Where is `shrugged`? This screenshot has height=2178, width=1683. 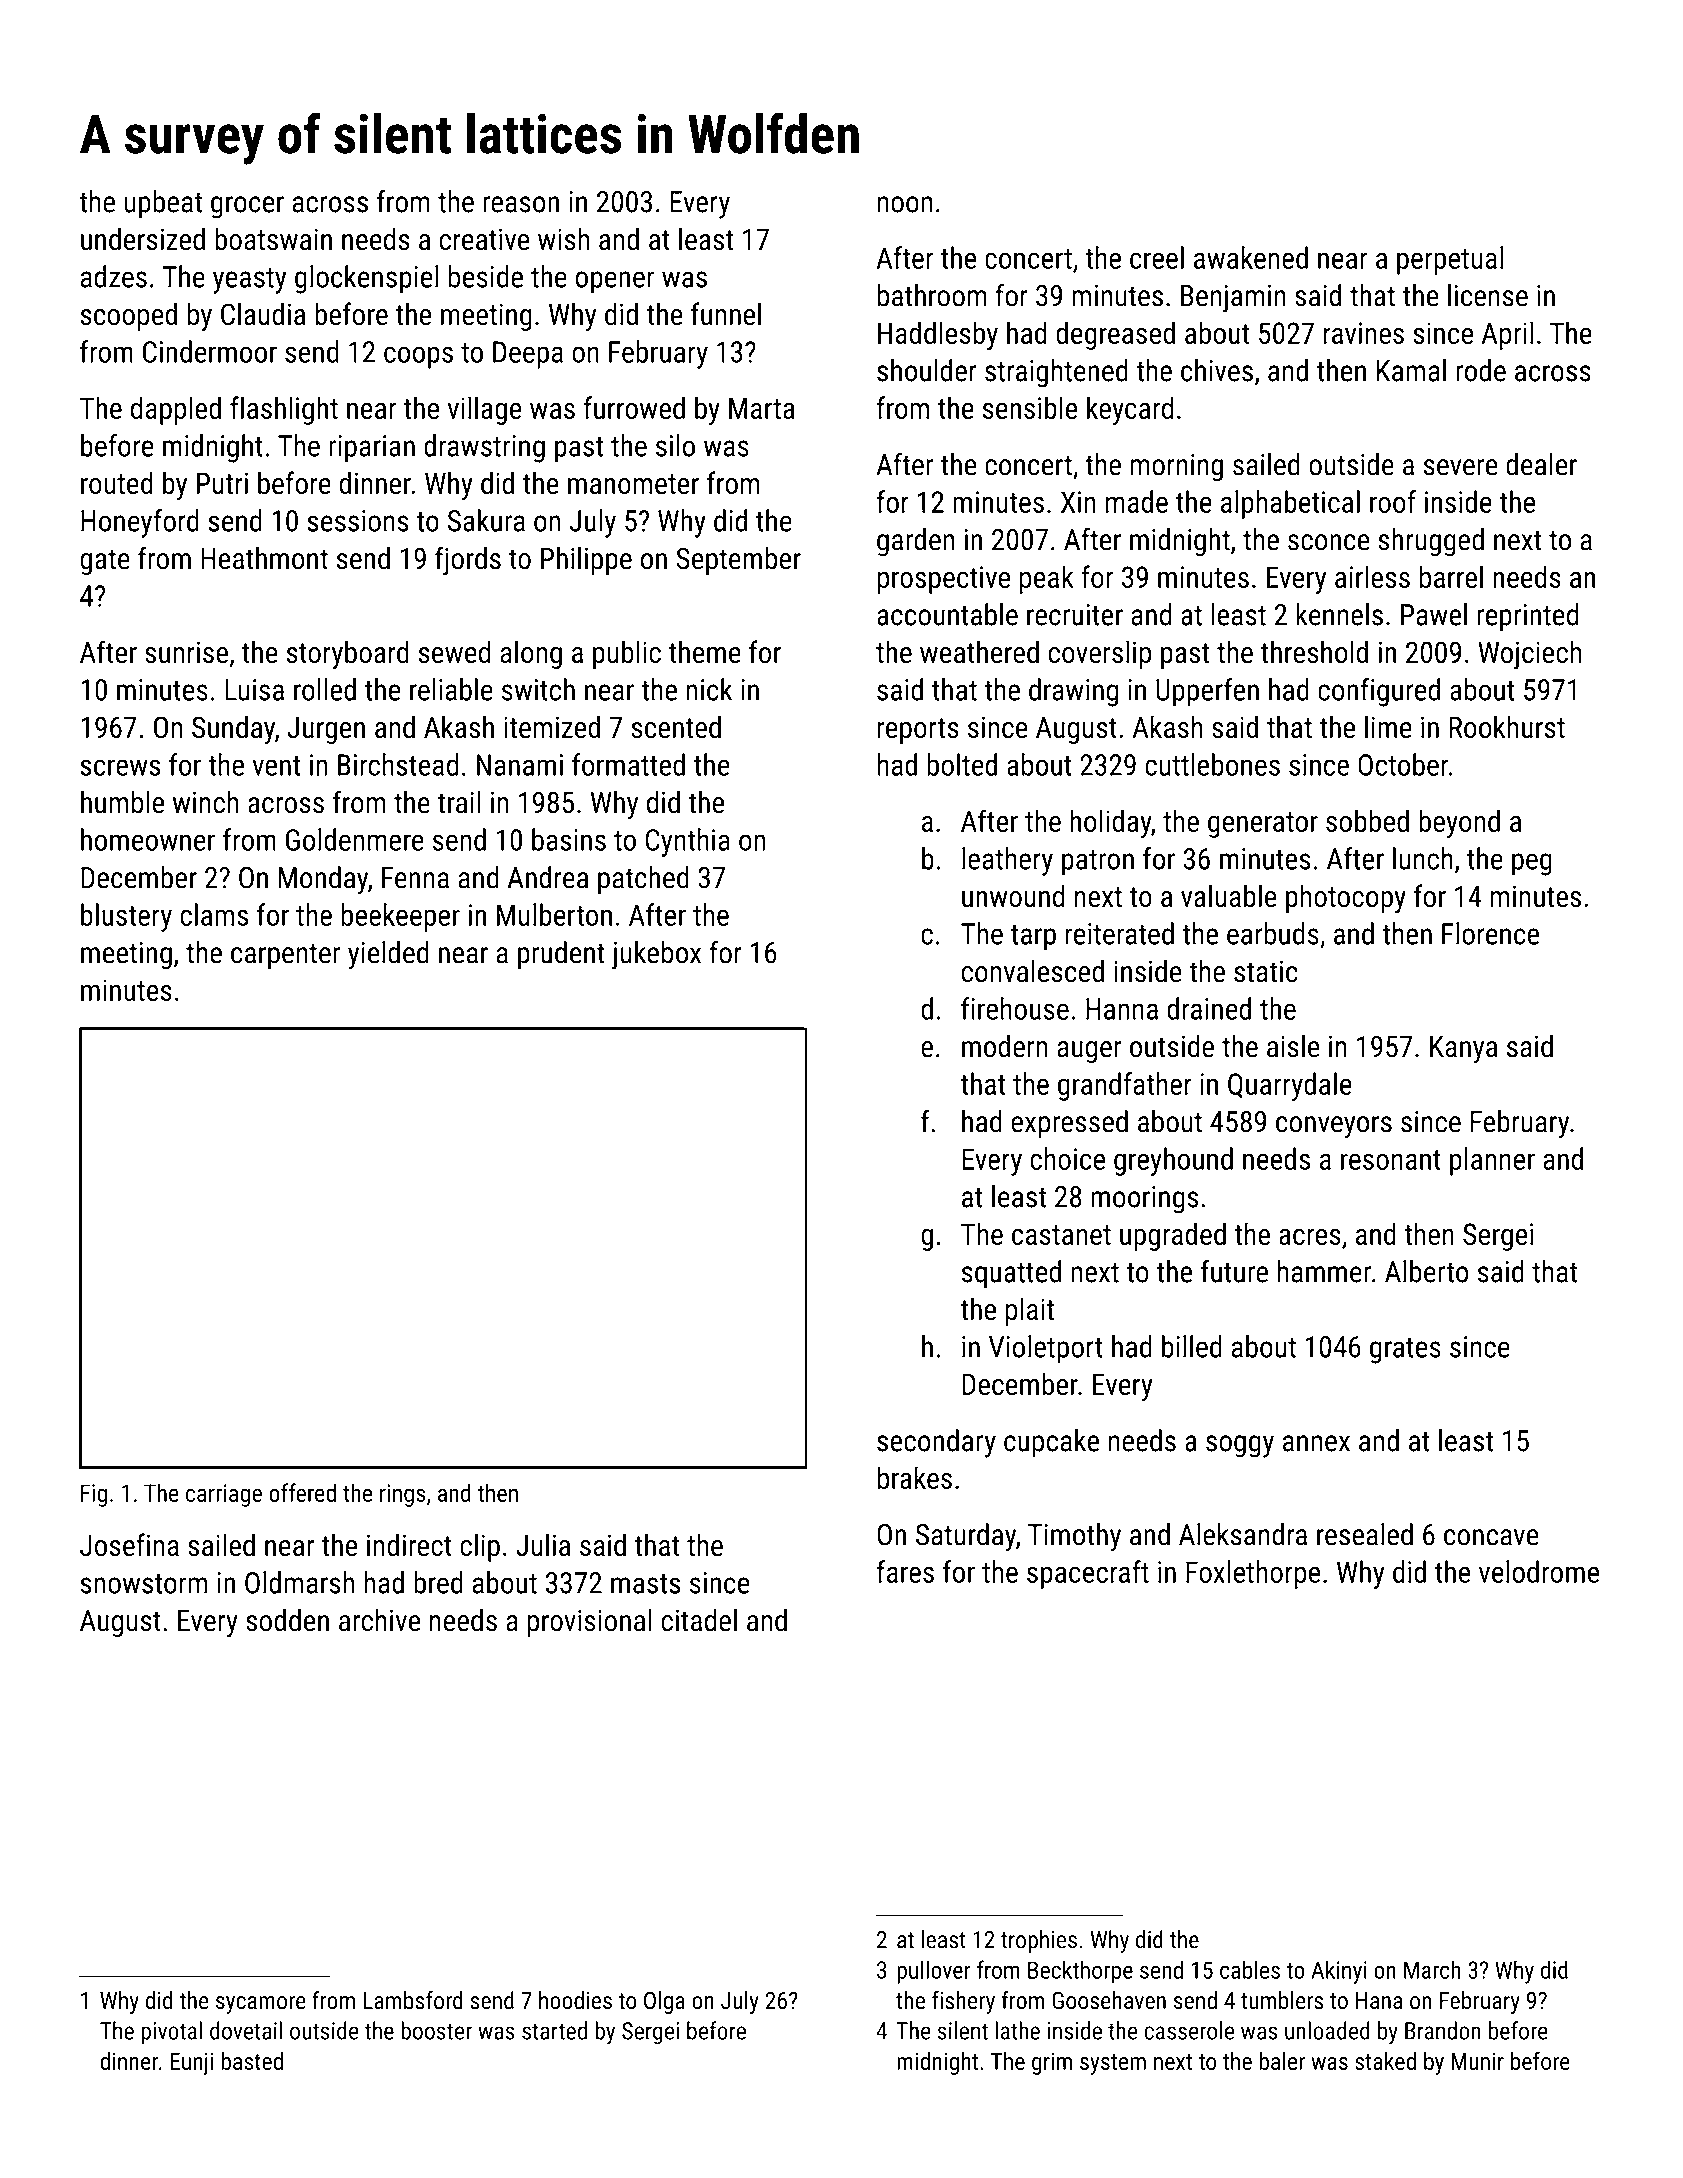 shrugged is located at coordinates (1431, 542).
